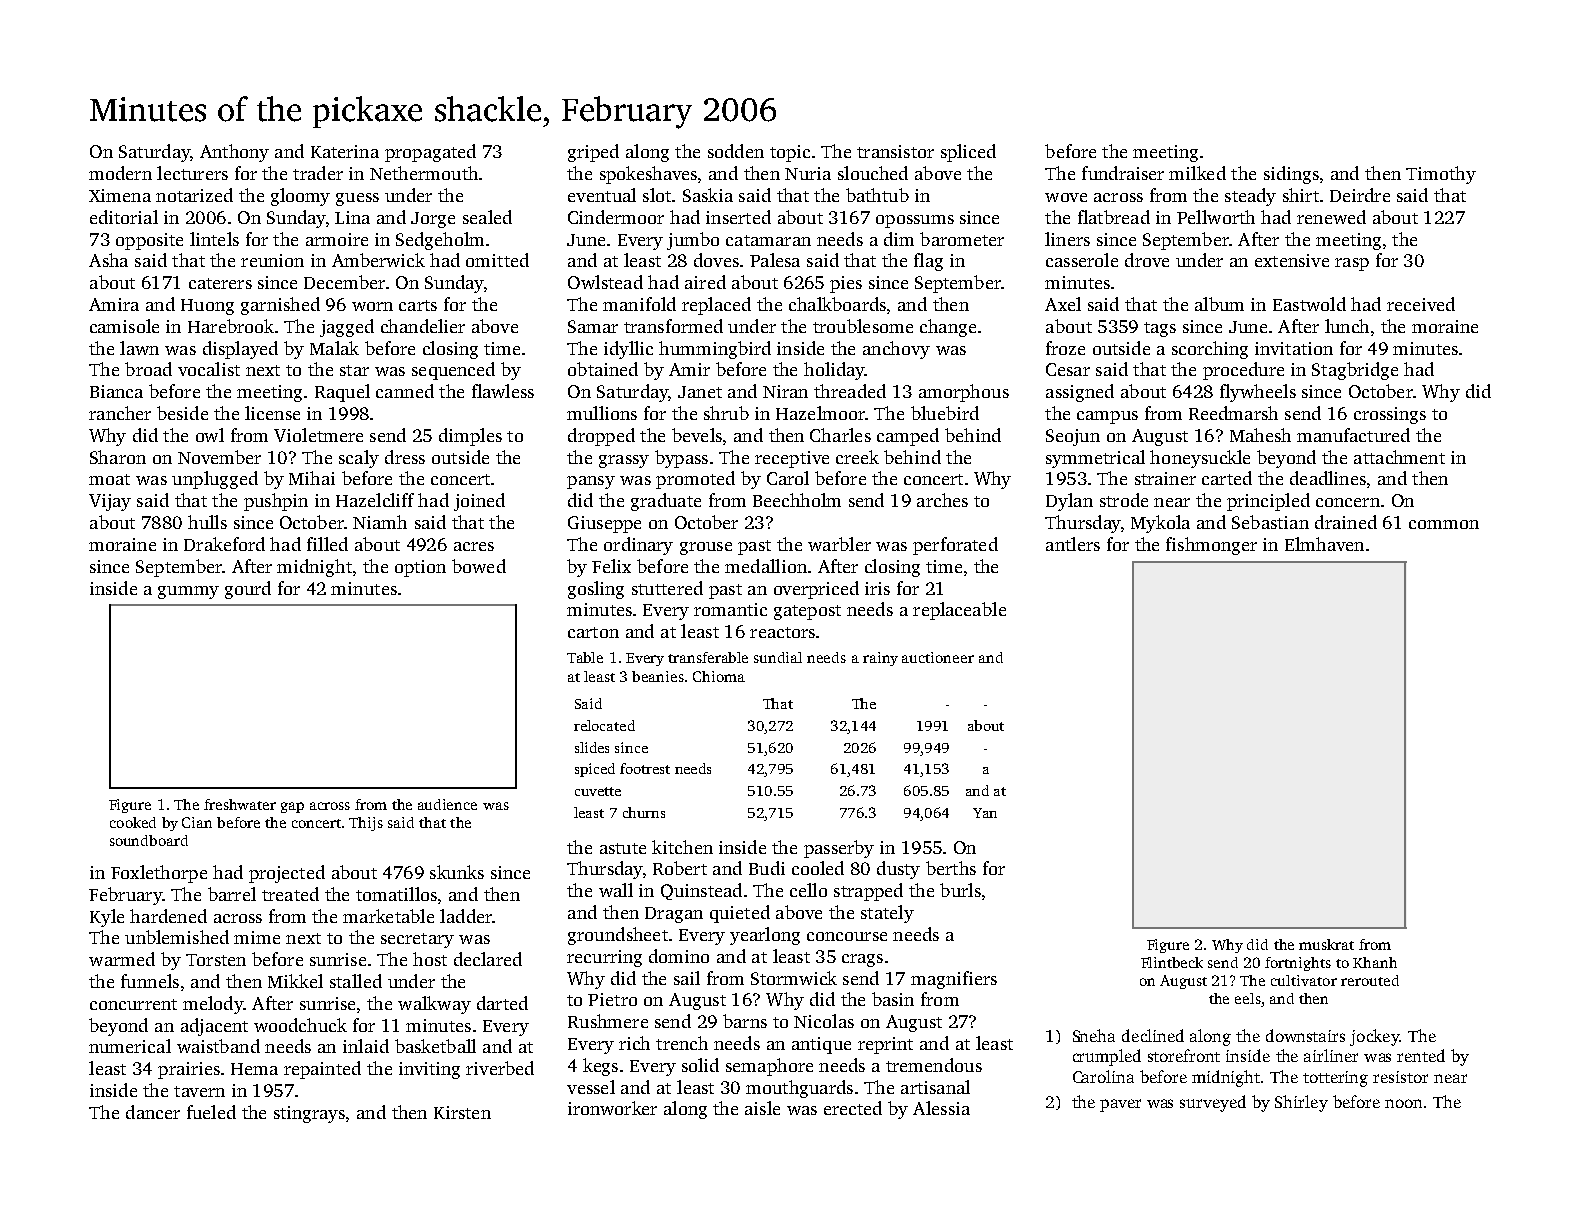  I want to click on catamaran, so click(768, 240).
